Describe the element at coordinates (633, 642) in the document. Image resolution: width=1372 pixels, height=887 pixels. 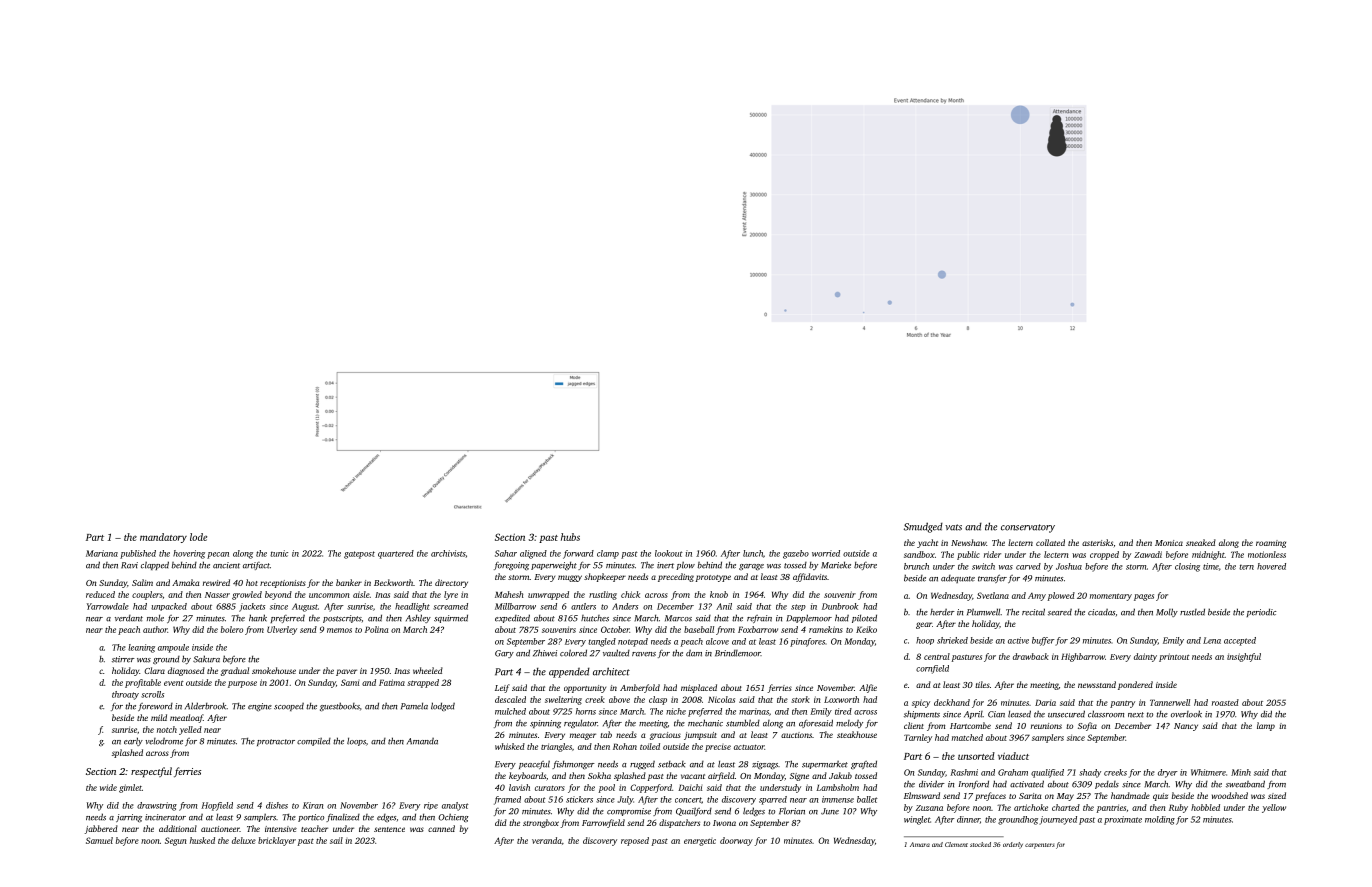
I see `notepad` at that location.
